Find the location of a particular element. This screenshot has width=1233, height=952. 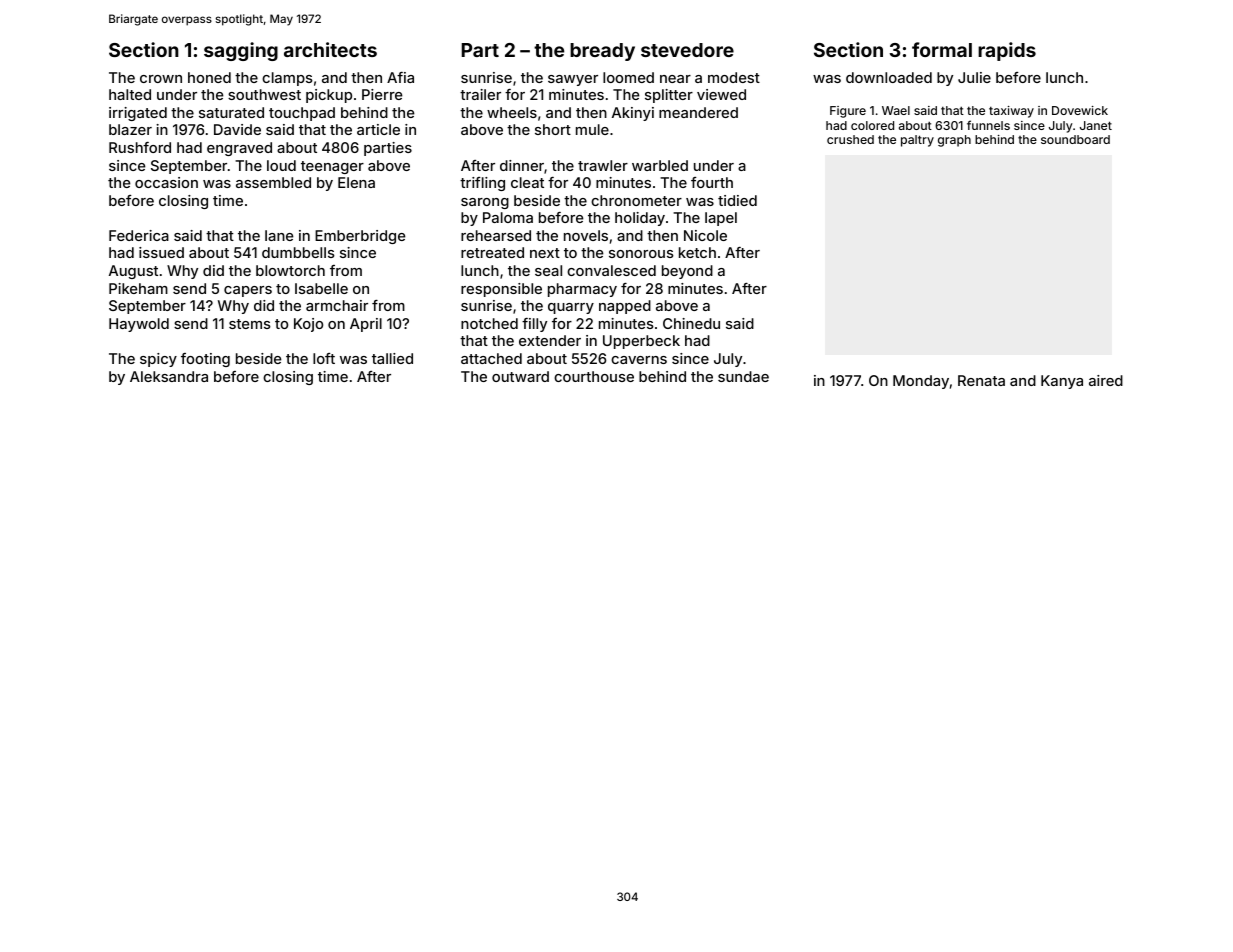

Haywold is located at coordinates (139, 325).
